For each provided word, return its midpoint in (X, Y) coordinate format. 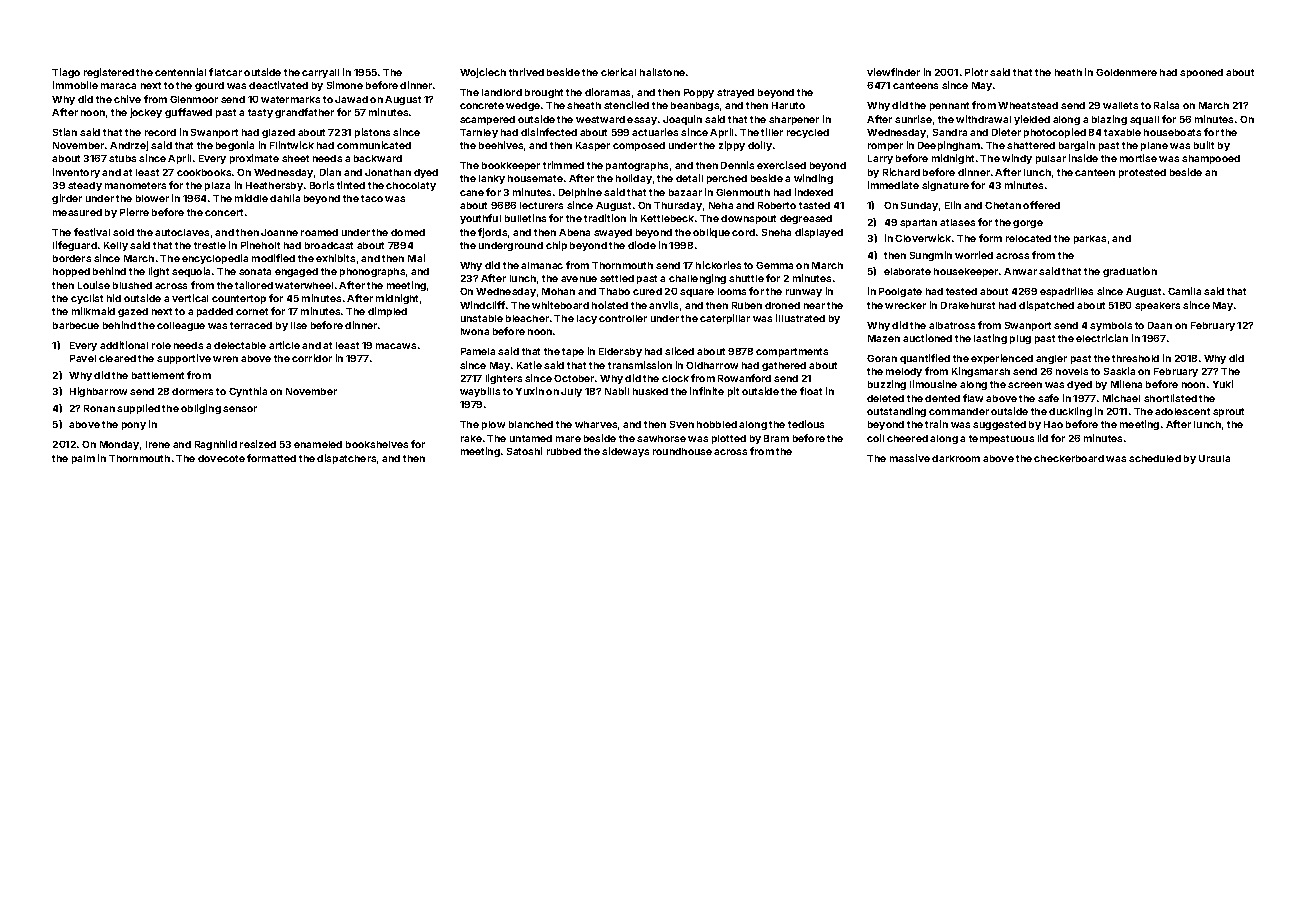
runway (804, 293)
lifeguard (75, 246)
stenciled (626, 105)
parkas (1090, 239)
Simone (345, 85)
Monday (119, 445)
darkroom (956, 458)
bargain (1077, 146)
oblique (711, 233)
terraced (251, 325)
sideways (625, 452)
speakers (1157, 306)
